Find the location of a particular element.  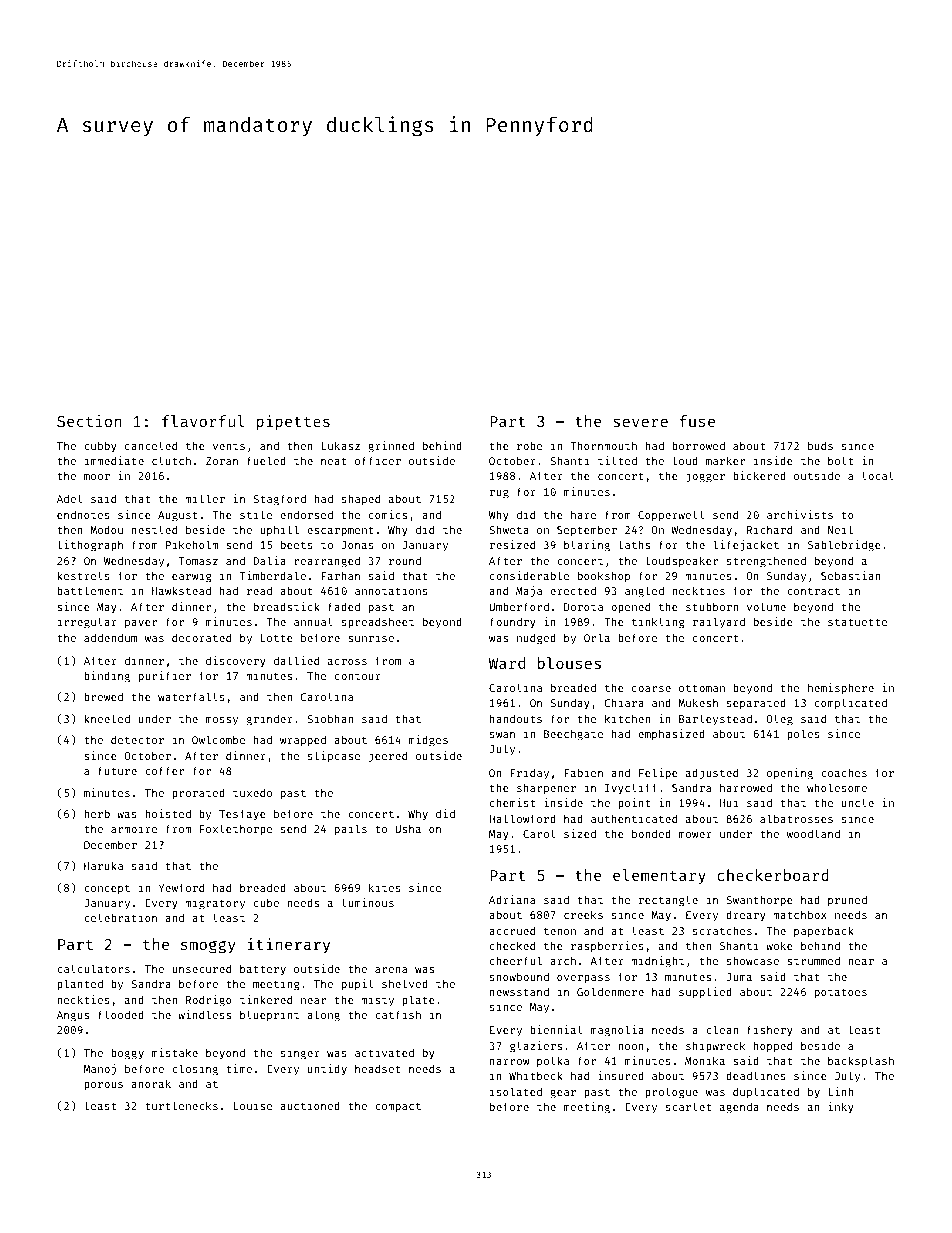

robe is located at coordinates (529, 446).
